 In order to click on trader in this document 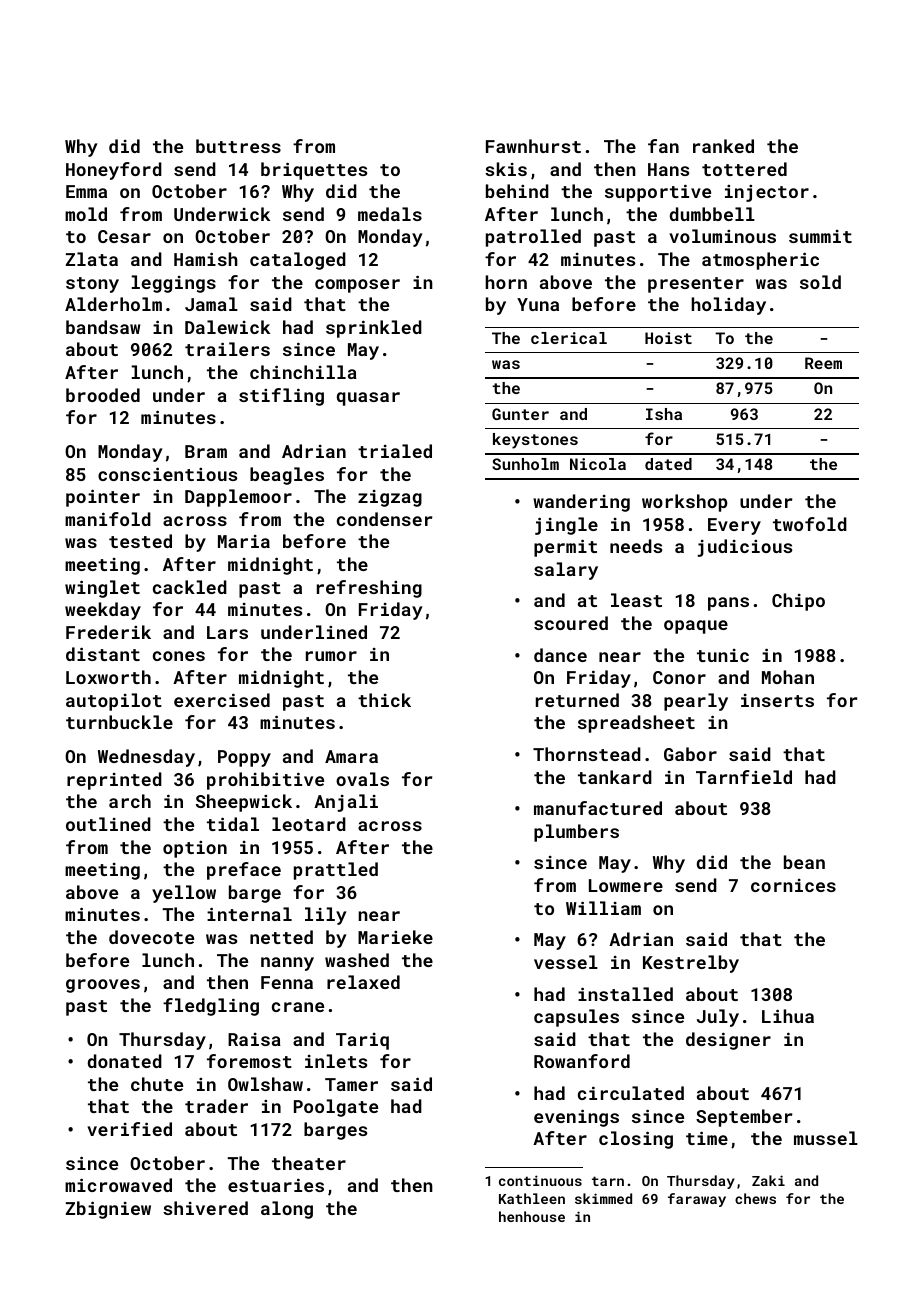, I will do `click(216, 1106)`.
